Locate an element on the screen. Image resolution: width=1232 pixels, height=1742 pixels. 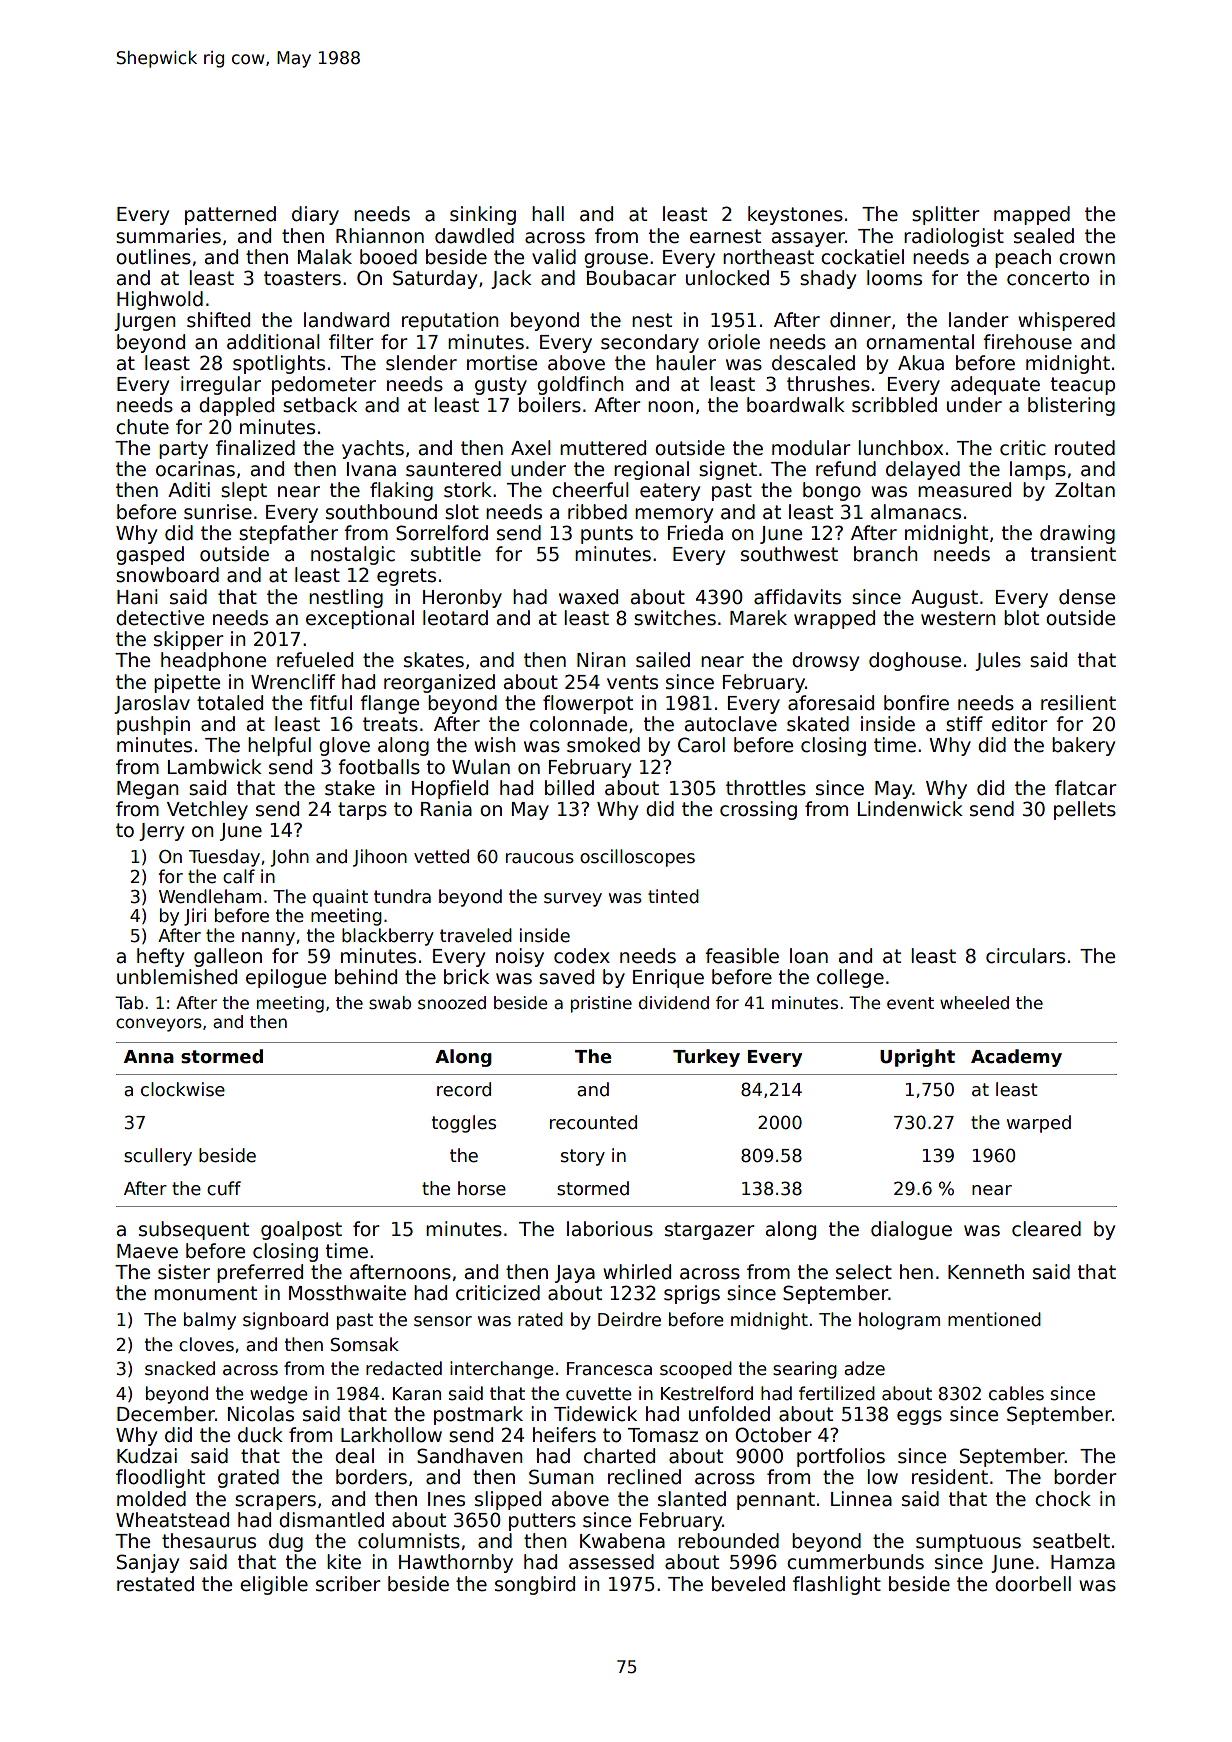
autoclave is located at coordinates (731, 724).
